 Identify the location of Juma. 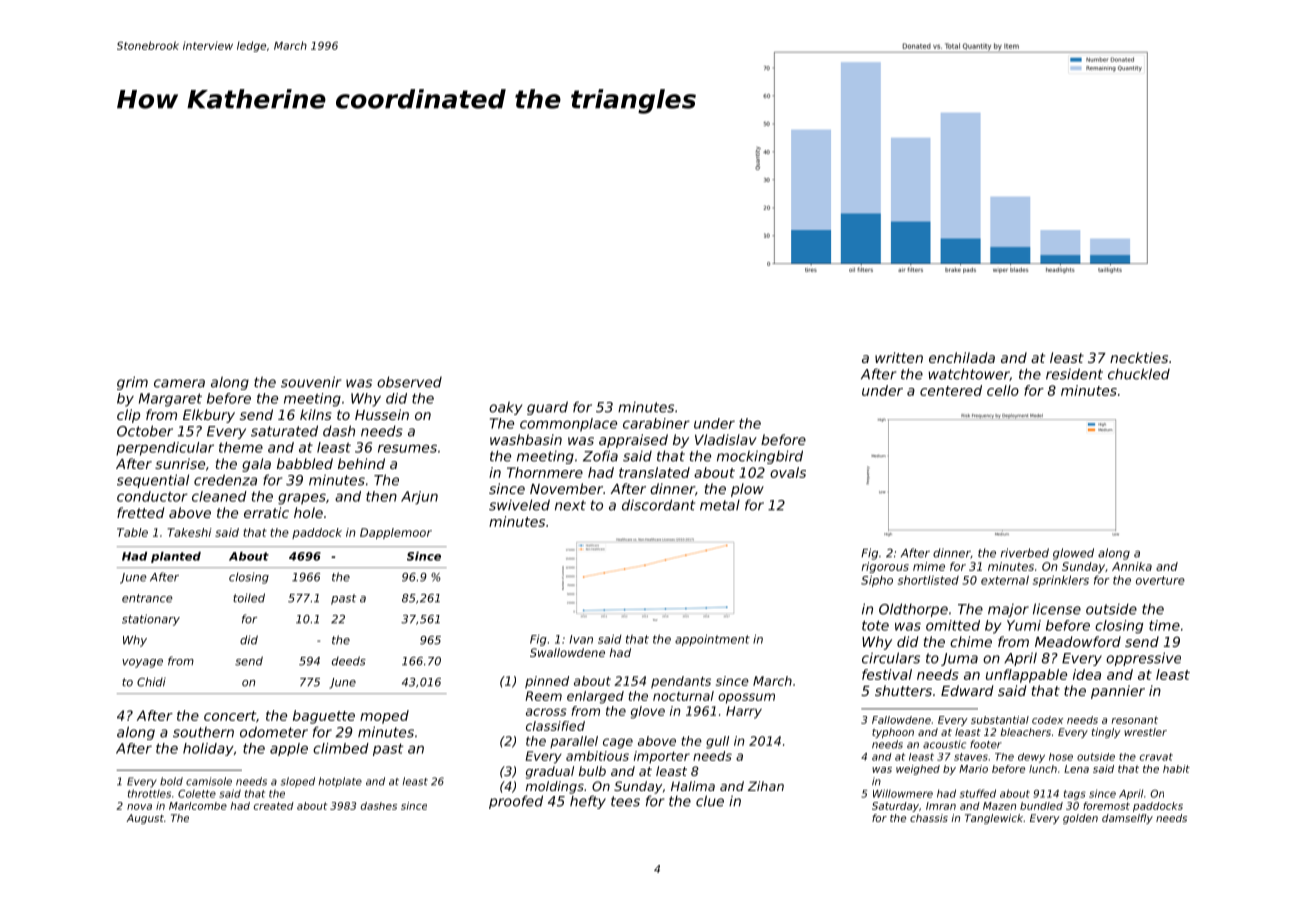
(959, 659).
